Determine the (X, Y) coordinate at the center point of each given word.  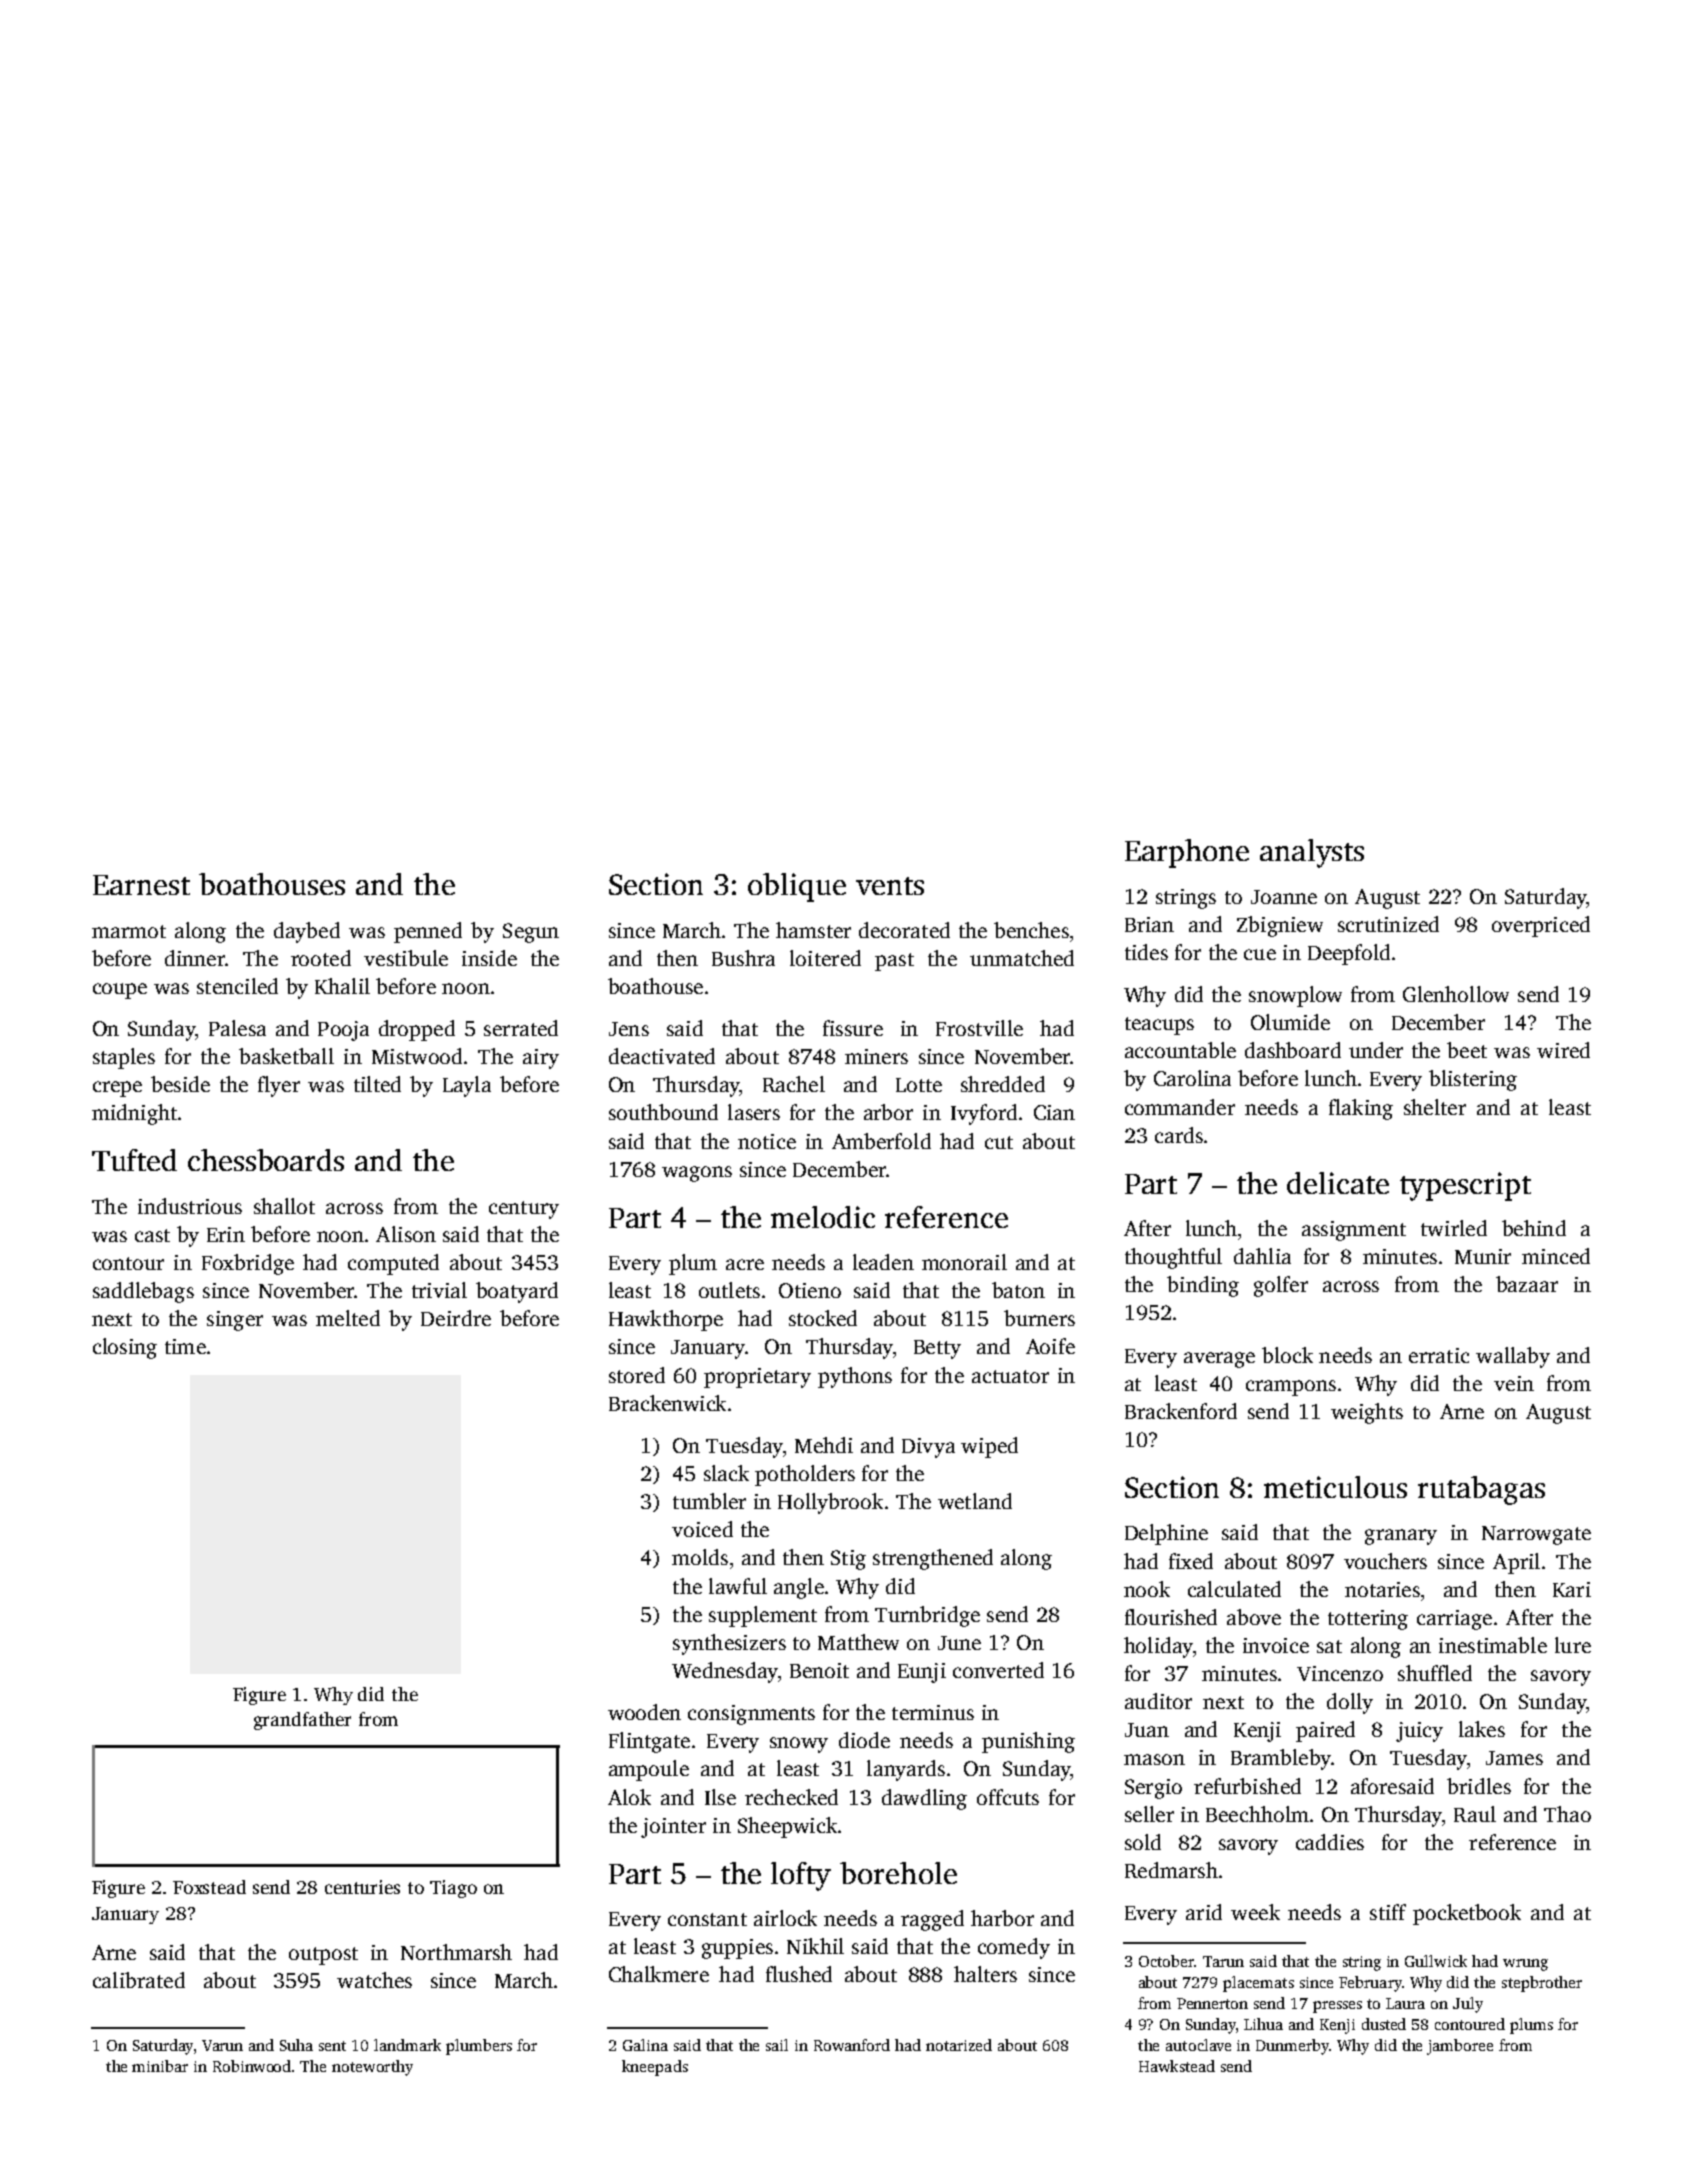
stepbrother (1542, 1984)
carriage (1454, 1620)
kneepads (655, 2068)
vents (890, 886)
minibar (160, 2066)
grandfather (302, 1721)
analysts (1312, 853)
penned (428, 932)
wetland (975, 1501)
